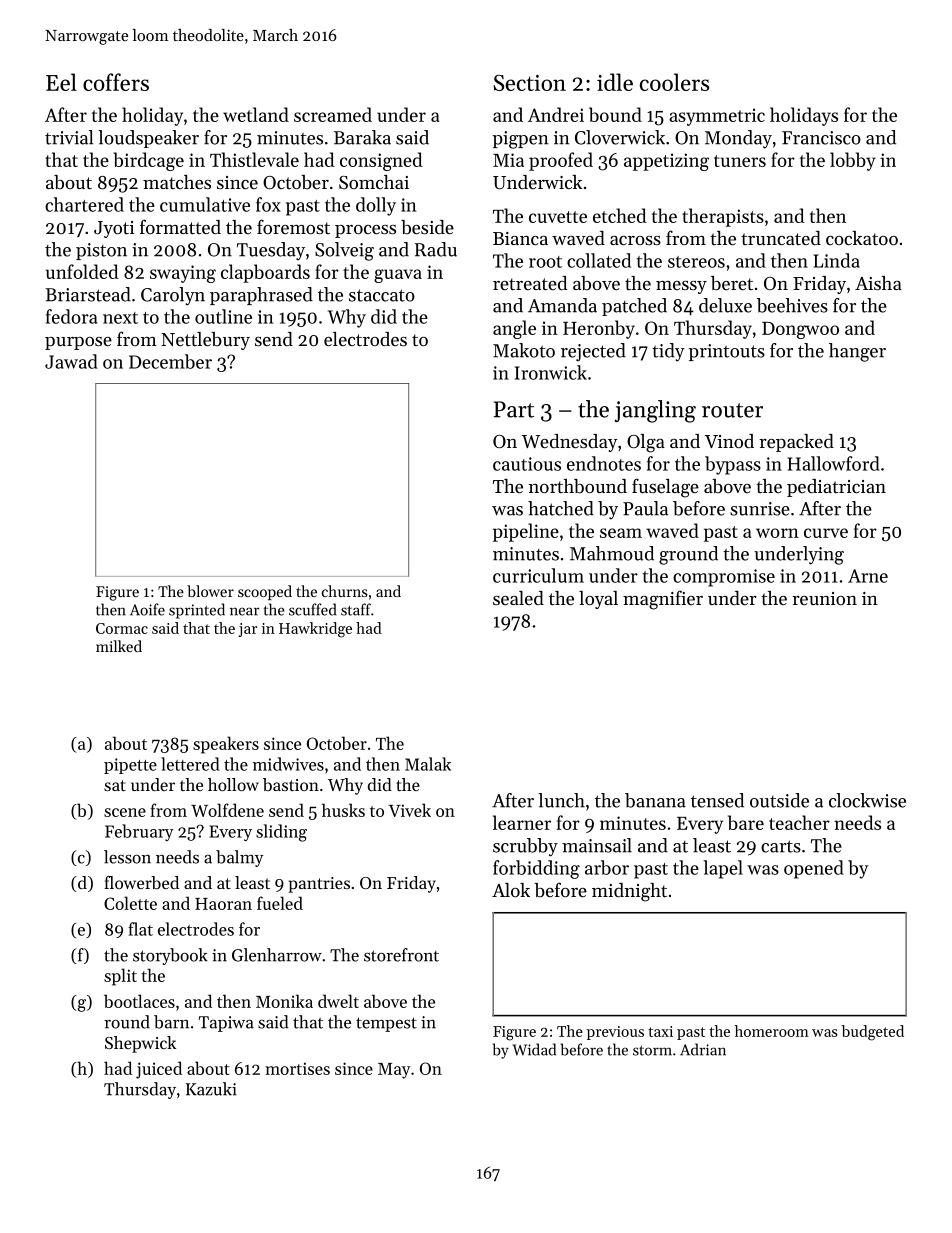  Describe the element at coordinates (356, 609) in the screenshot. I see `staff` at that location.
